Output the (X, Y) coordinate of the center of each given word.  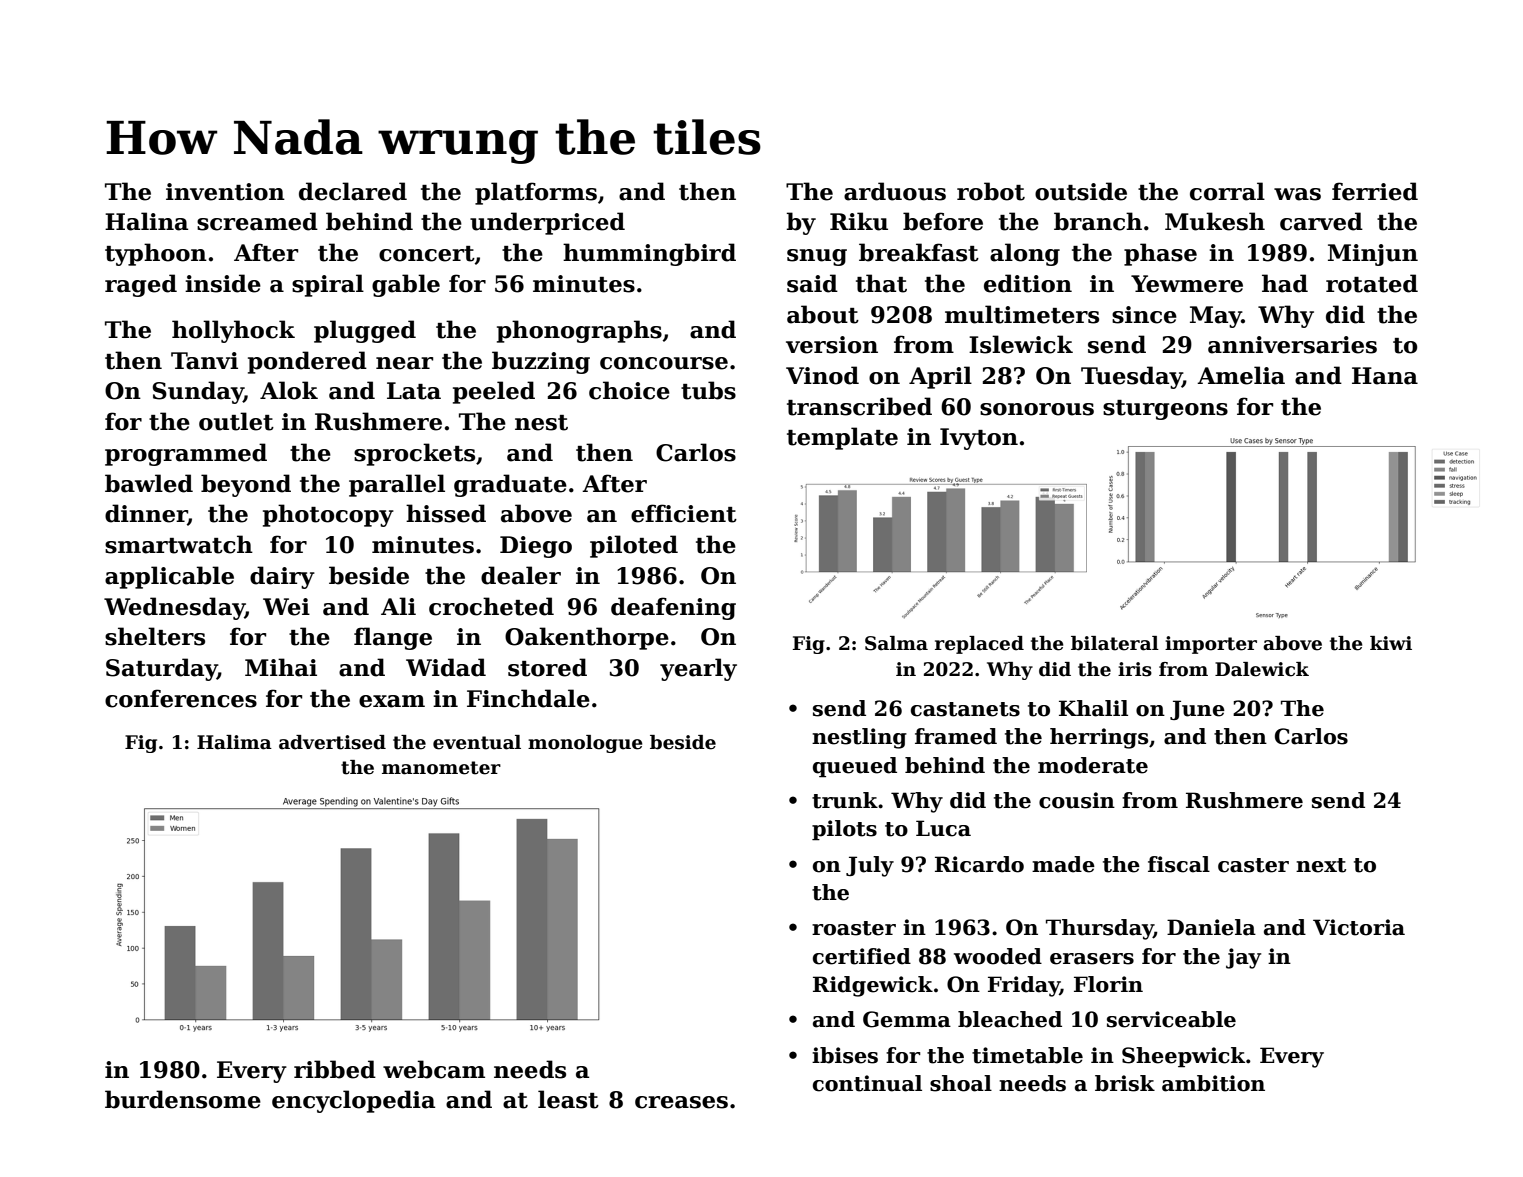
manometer (441, 768)
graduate (510, 485)
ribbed (335, 1069)
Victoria (1359, 927)
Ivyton (979, 439)
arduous (895, 191)
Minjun (1373, 255)
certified (862, 956)
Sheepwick (1183, 1057)
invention (225, 192)
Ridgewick (873, 986)
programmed (186, 454)
